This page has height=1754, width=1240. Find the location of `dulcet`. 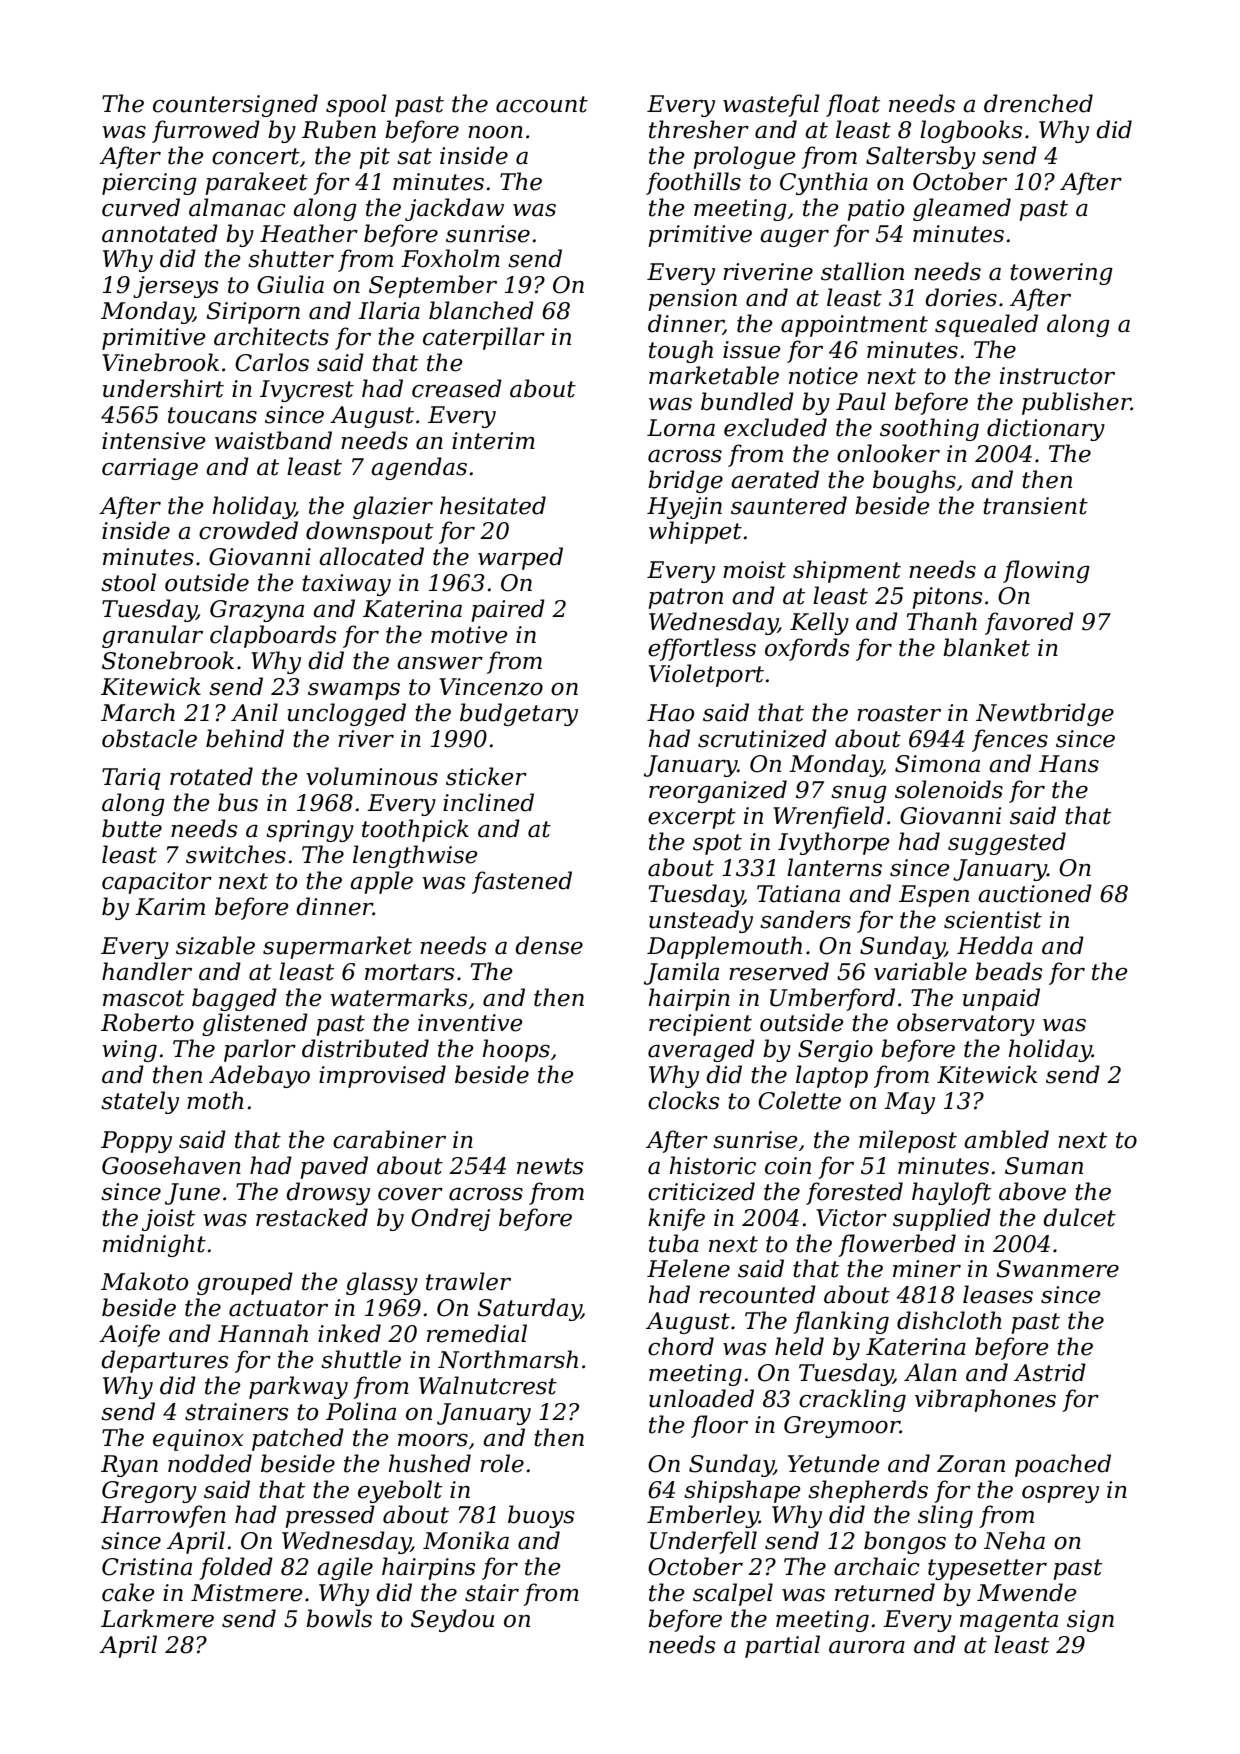

dulcet is located at coordinates (1079, 1217).
